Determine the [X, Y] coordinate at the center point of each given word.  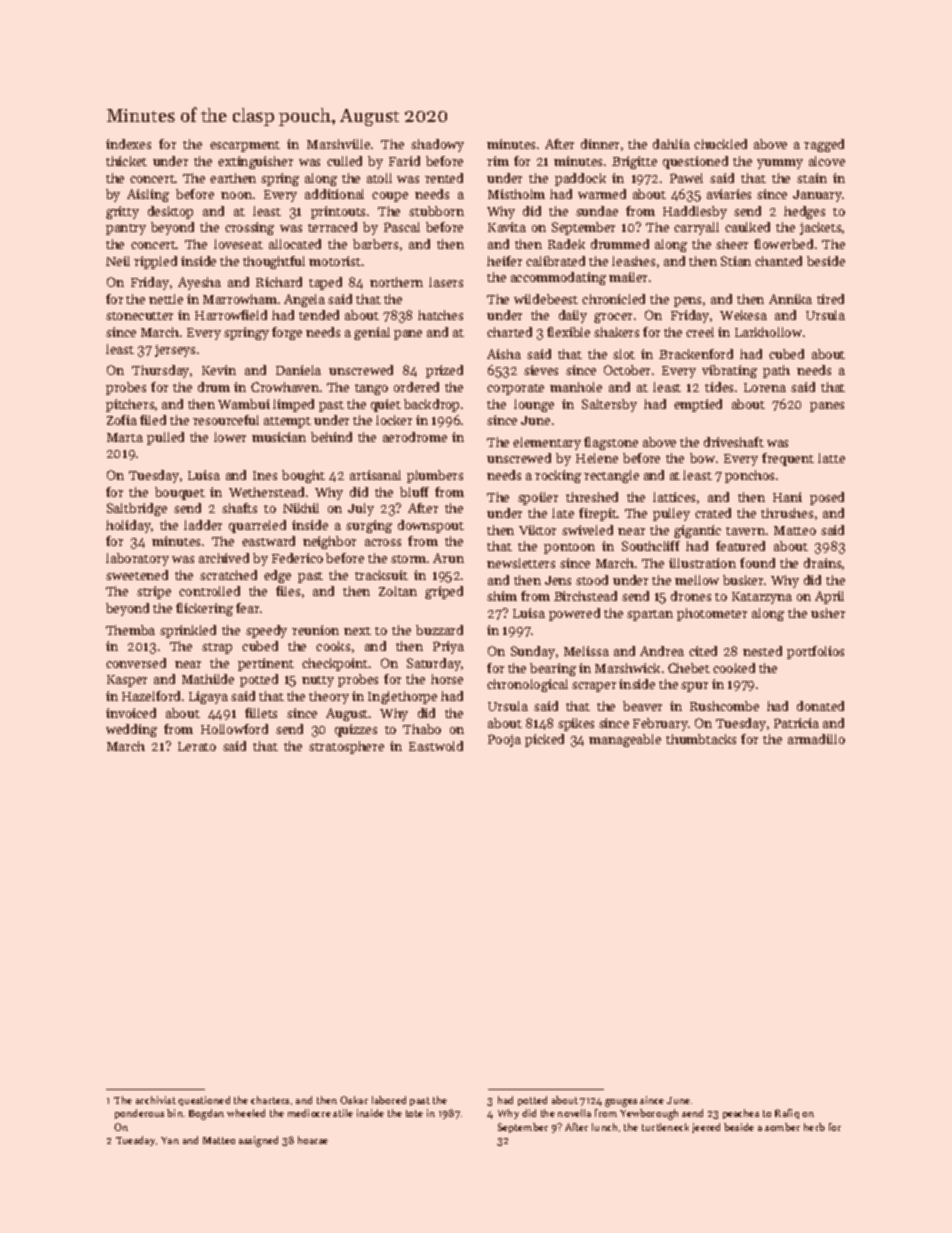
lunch [604, 1127]
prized [444, 371]
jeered [706, 1128]
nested [762, 651]
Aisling [148, 195]
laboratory [137, 559]
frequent [788, 459]
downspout [431, 526]
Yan [170, 1140]
